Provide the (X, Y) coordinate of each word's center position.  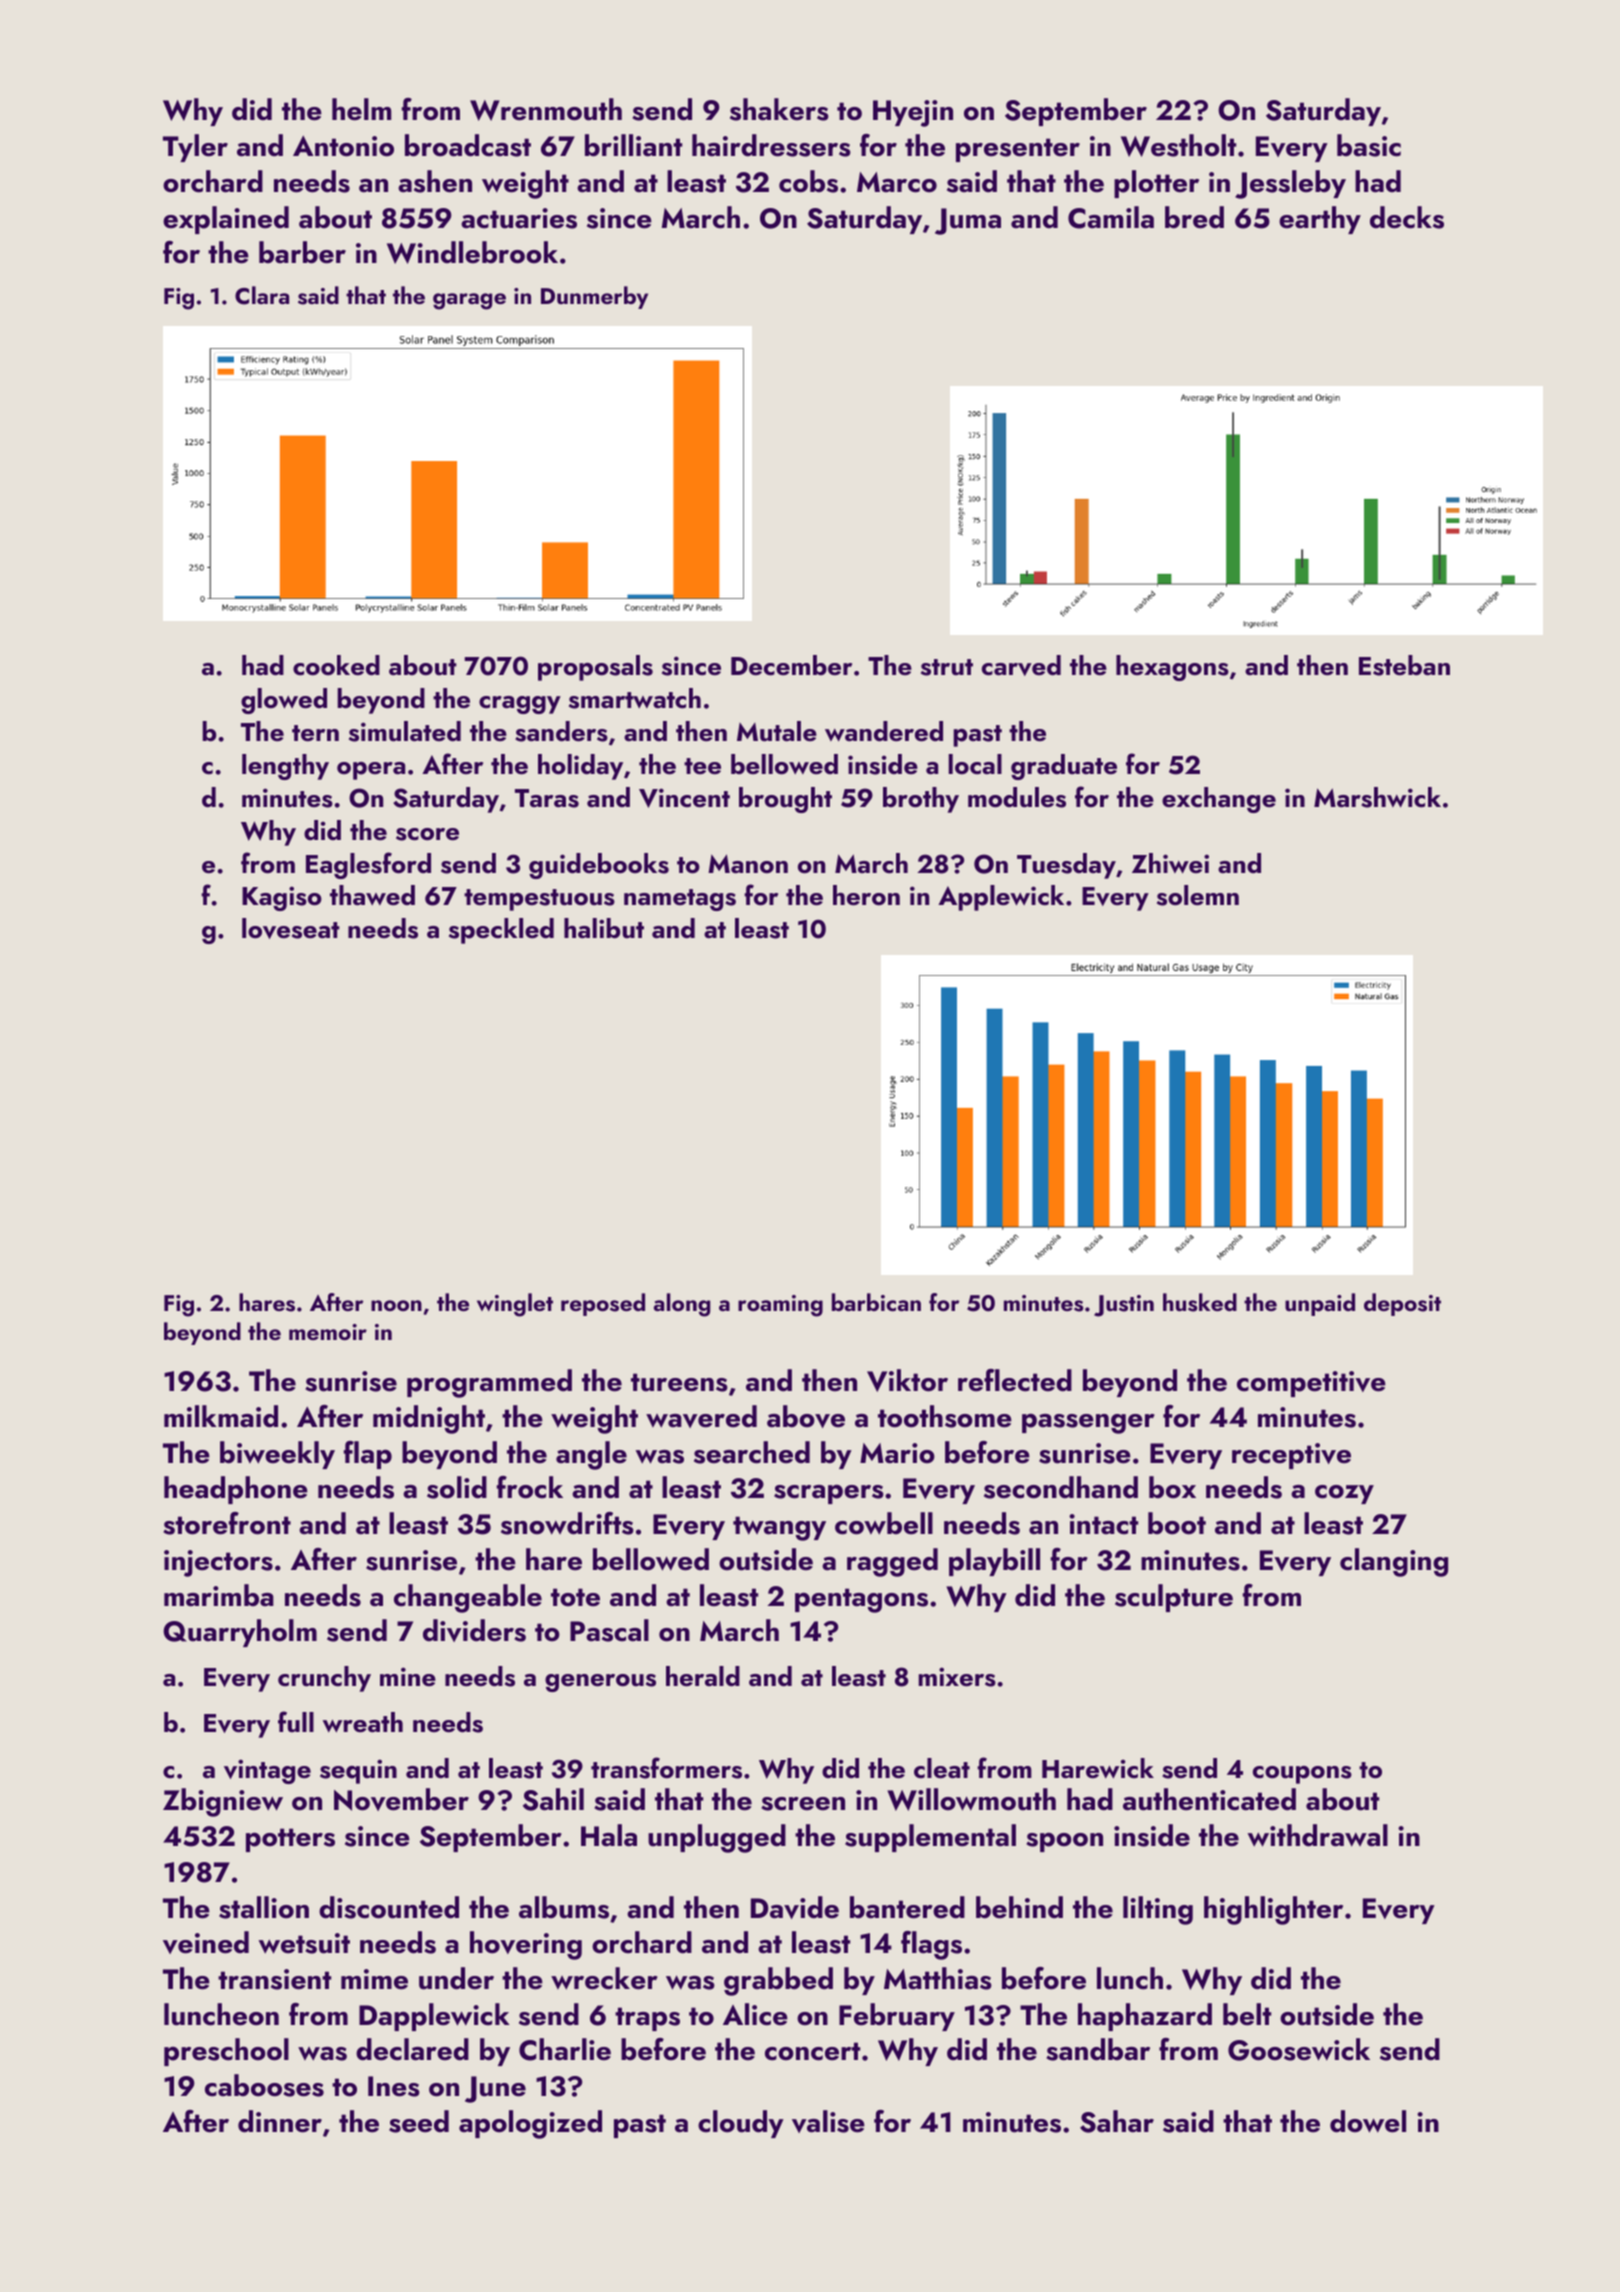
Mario (897, 1453)
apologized (530, 2124)
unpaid (1320, 1304)
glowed (284, 701)
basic (1369, 145)
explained (226, 220)
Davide (795, 1907)
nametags (680, 900)
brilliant (633, 145)
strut (947, 667)
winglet (515, 1305)
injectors (218, 1563)
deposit (1402, 1304)
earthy (1320, 220)
